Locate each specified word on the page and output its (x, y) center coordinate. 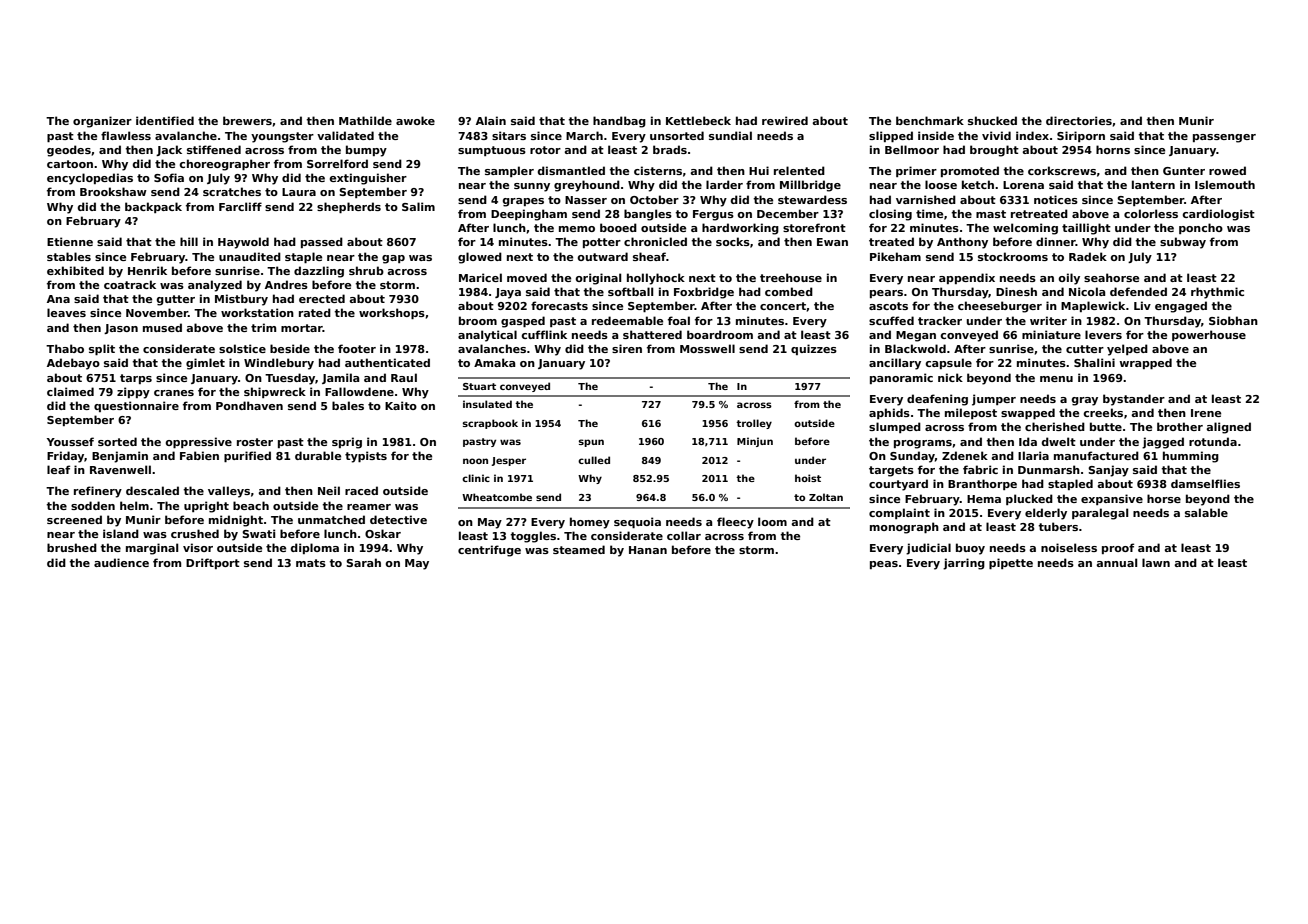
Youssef (70, 441)
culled (594, 460)
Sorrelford (337, 163)
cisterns (658, 170)
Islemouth (1225, 184)
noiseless (1069, 547)
